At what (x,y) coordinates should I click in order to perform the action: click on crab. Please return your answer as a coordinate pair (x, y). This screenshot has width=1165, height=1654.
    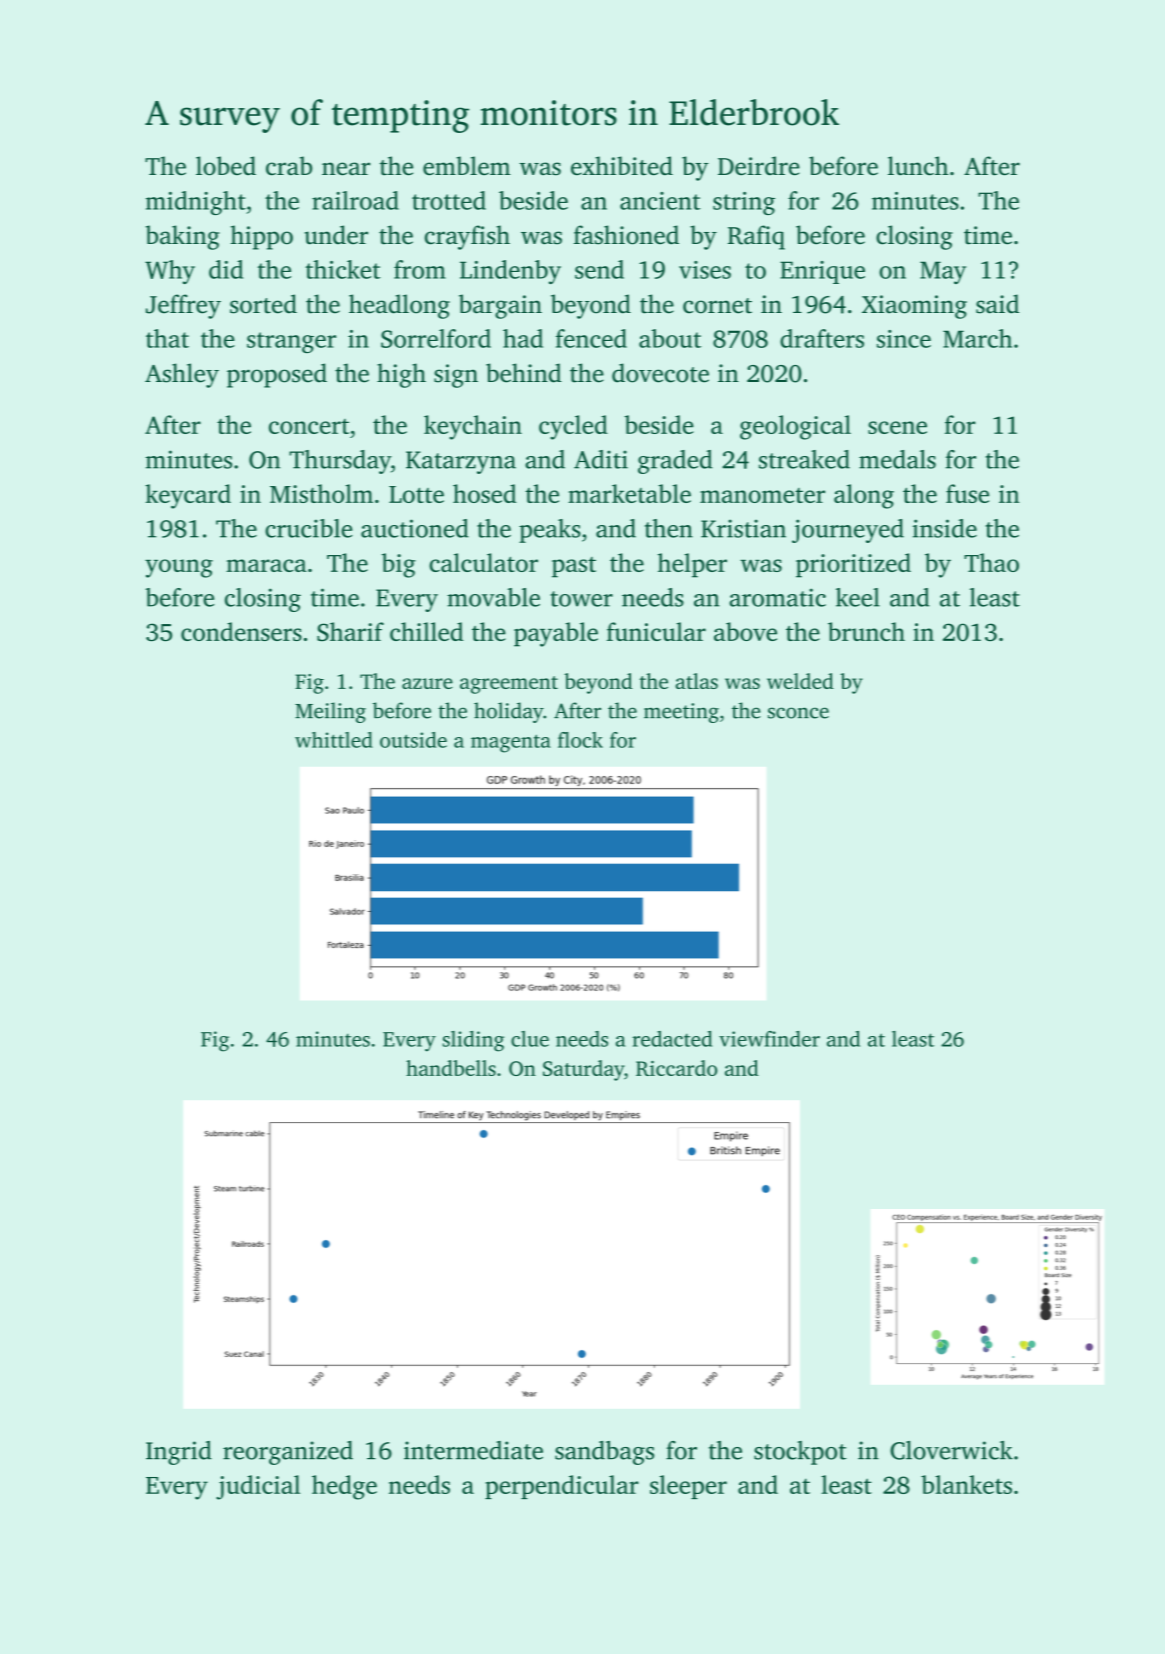
    Looking at the image, I should click on (289, 166).
